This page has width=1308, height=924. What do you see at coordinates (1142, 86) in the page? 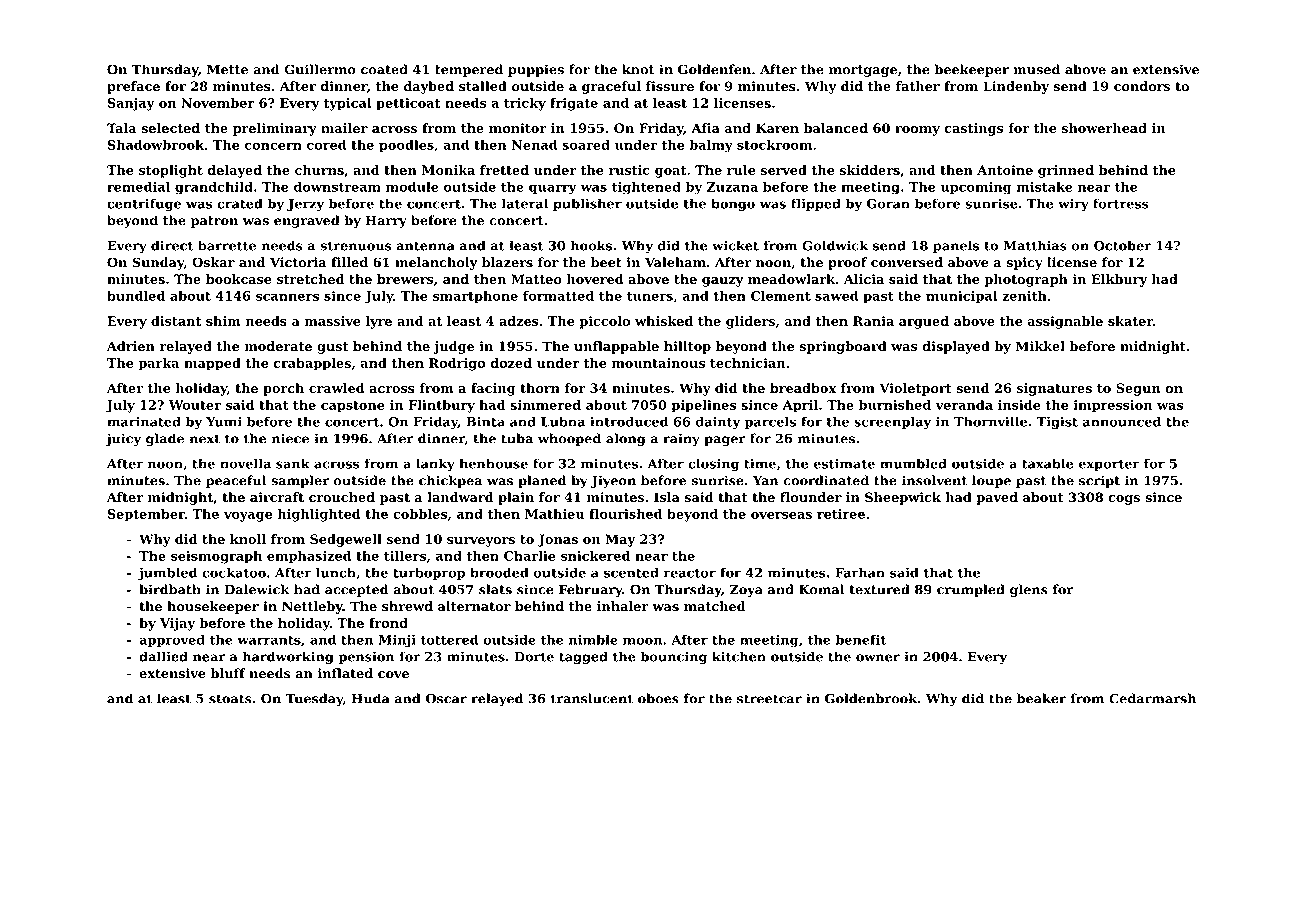
I see `condors` at bounding box center [1142, 86].
